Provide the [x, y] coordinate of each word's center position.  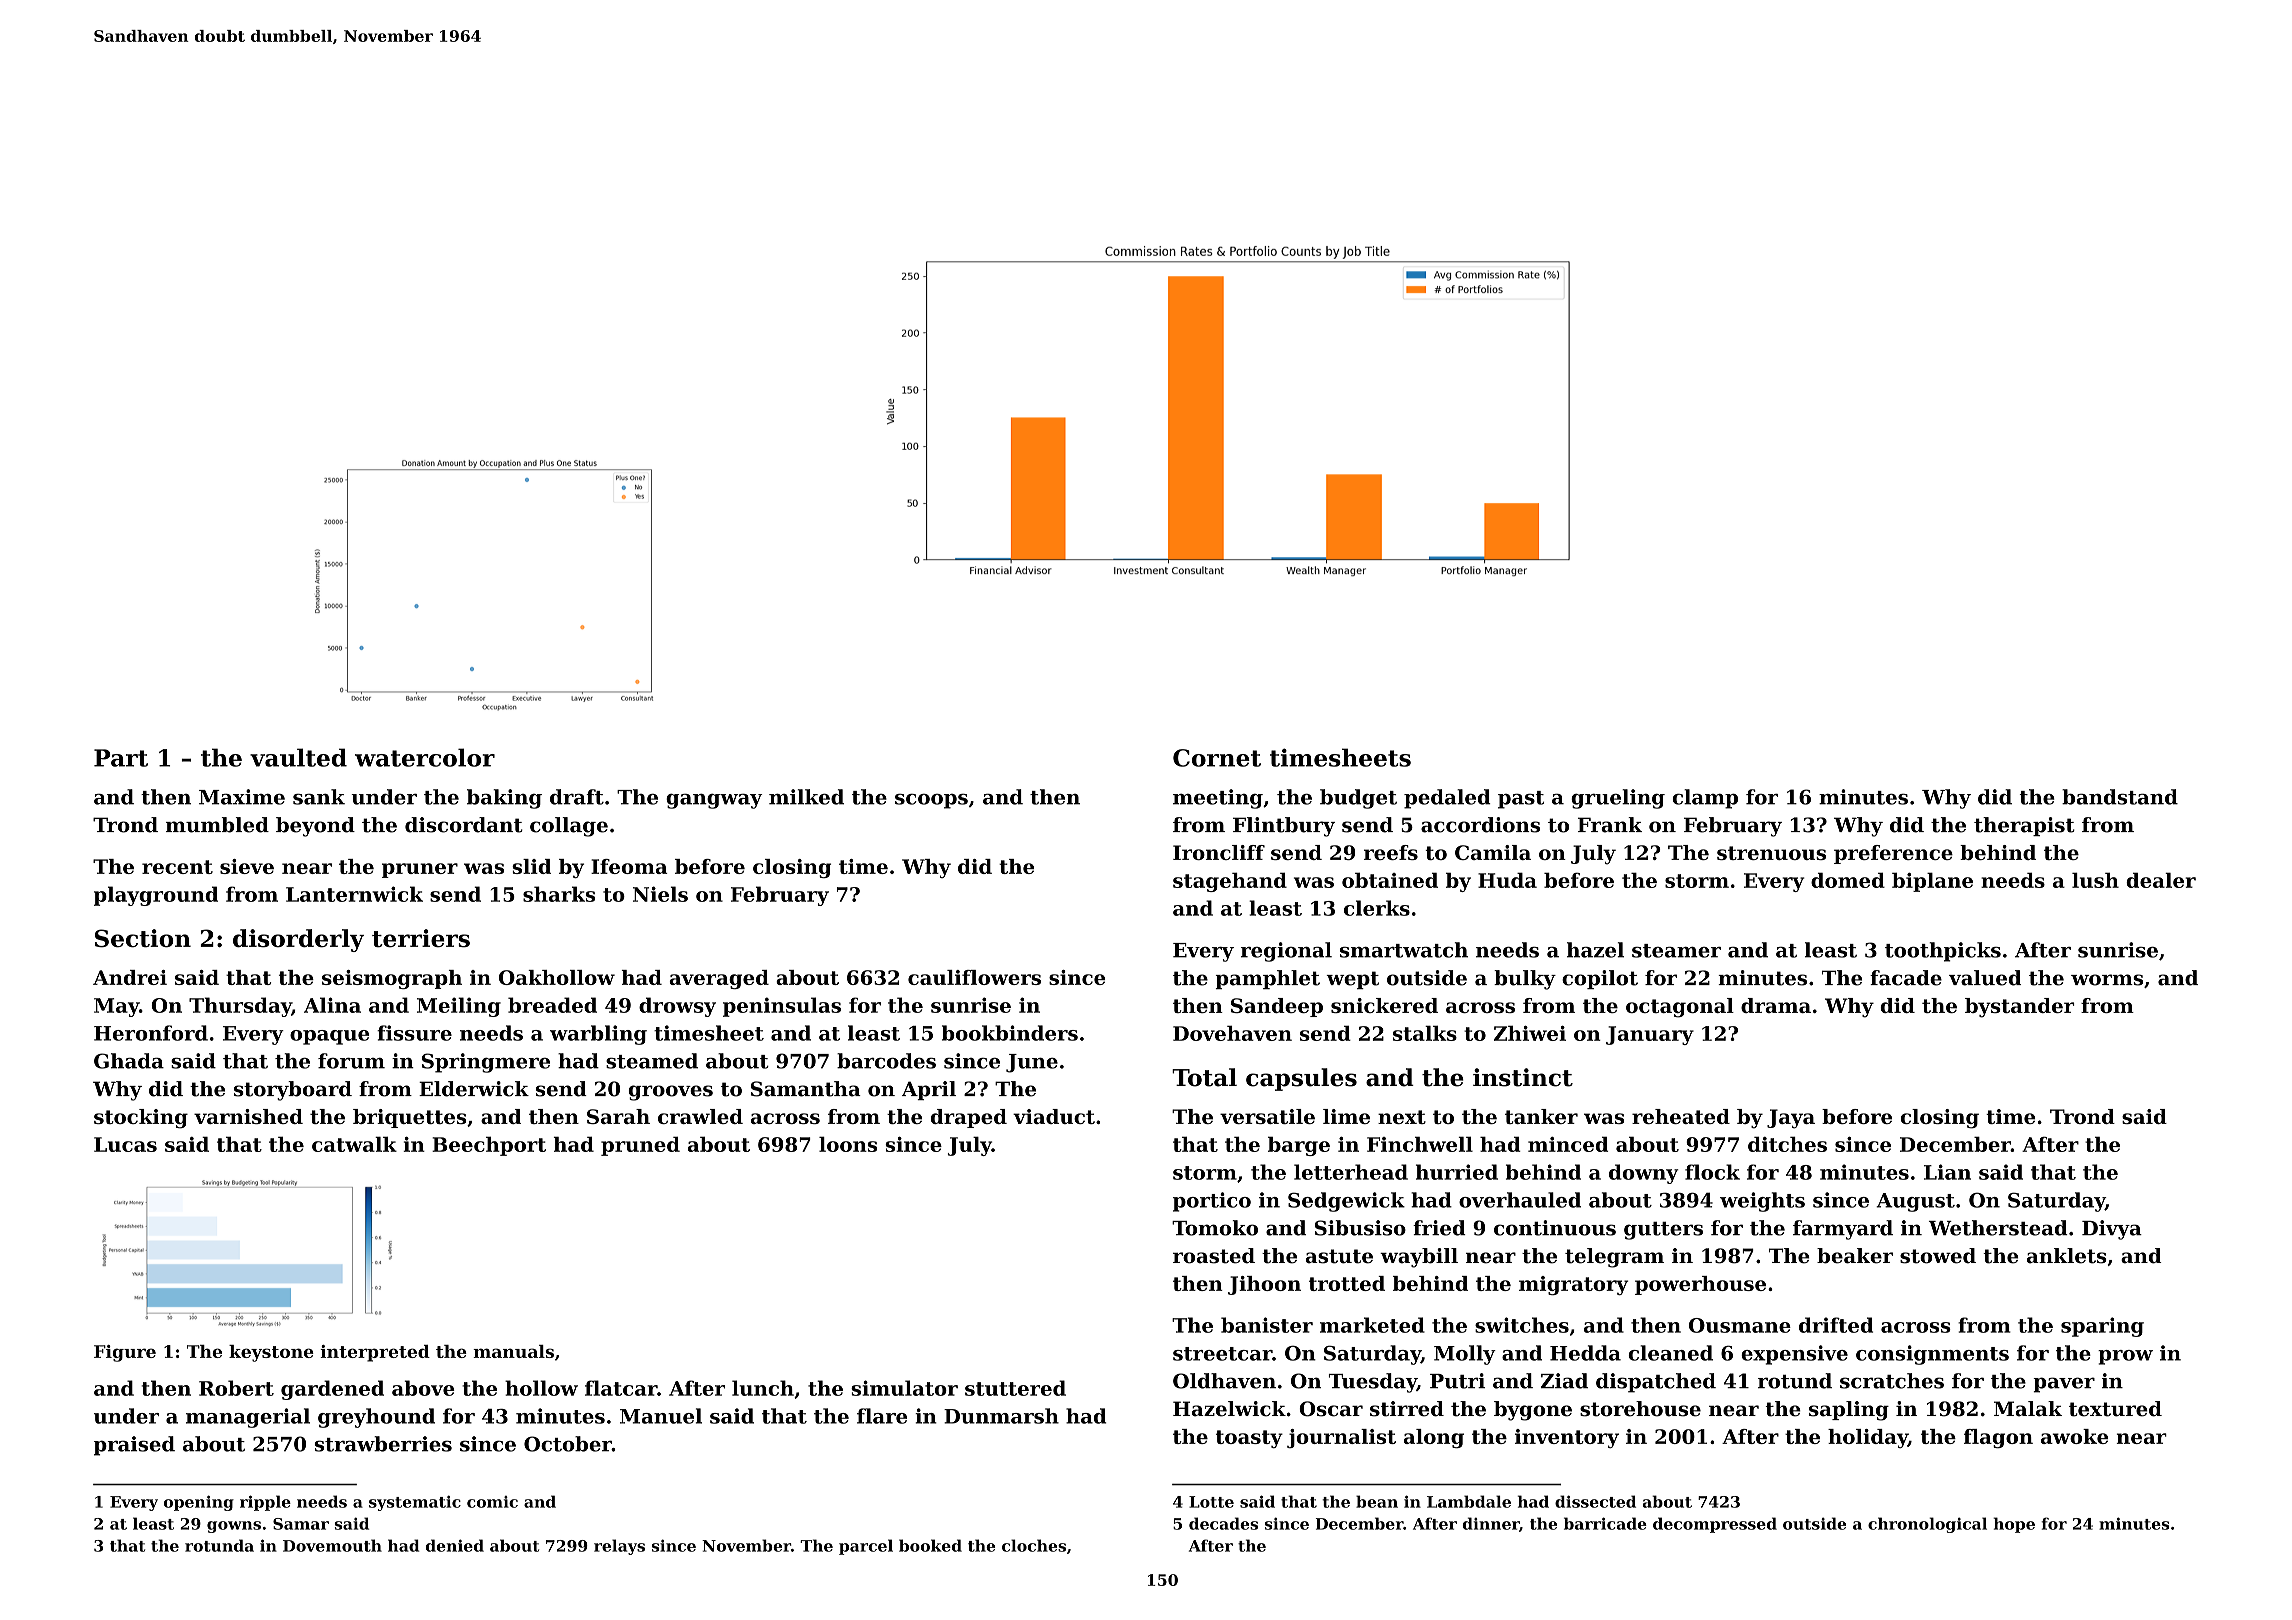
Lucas [125, 1144]
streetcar [1222, 1354]
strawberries [383, 1444]
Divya [2112, 1230]
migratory [1573, 1285]
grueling [1618, 799]
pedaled [1447, 799]
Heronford [151, 1033]
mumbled [217, 825]
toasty [1249, 1439]
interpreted [375, 1353]
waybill [1419, 1258]
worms [2107, 980]
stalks [1425, 1033]
